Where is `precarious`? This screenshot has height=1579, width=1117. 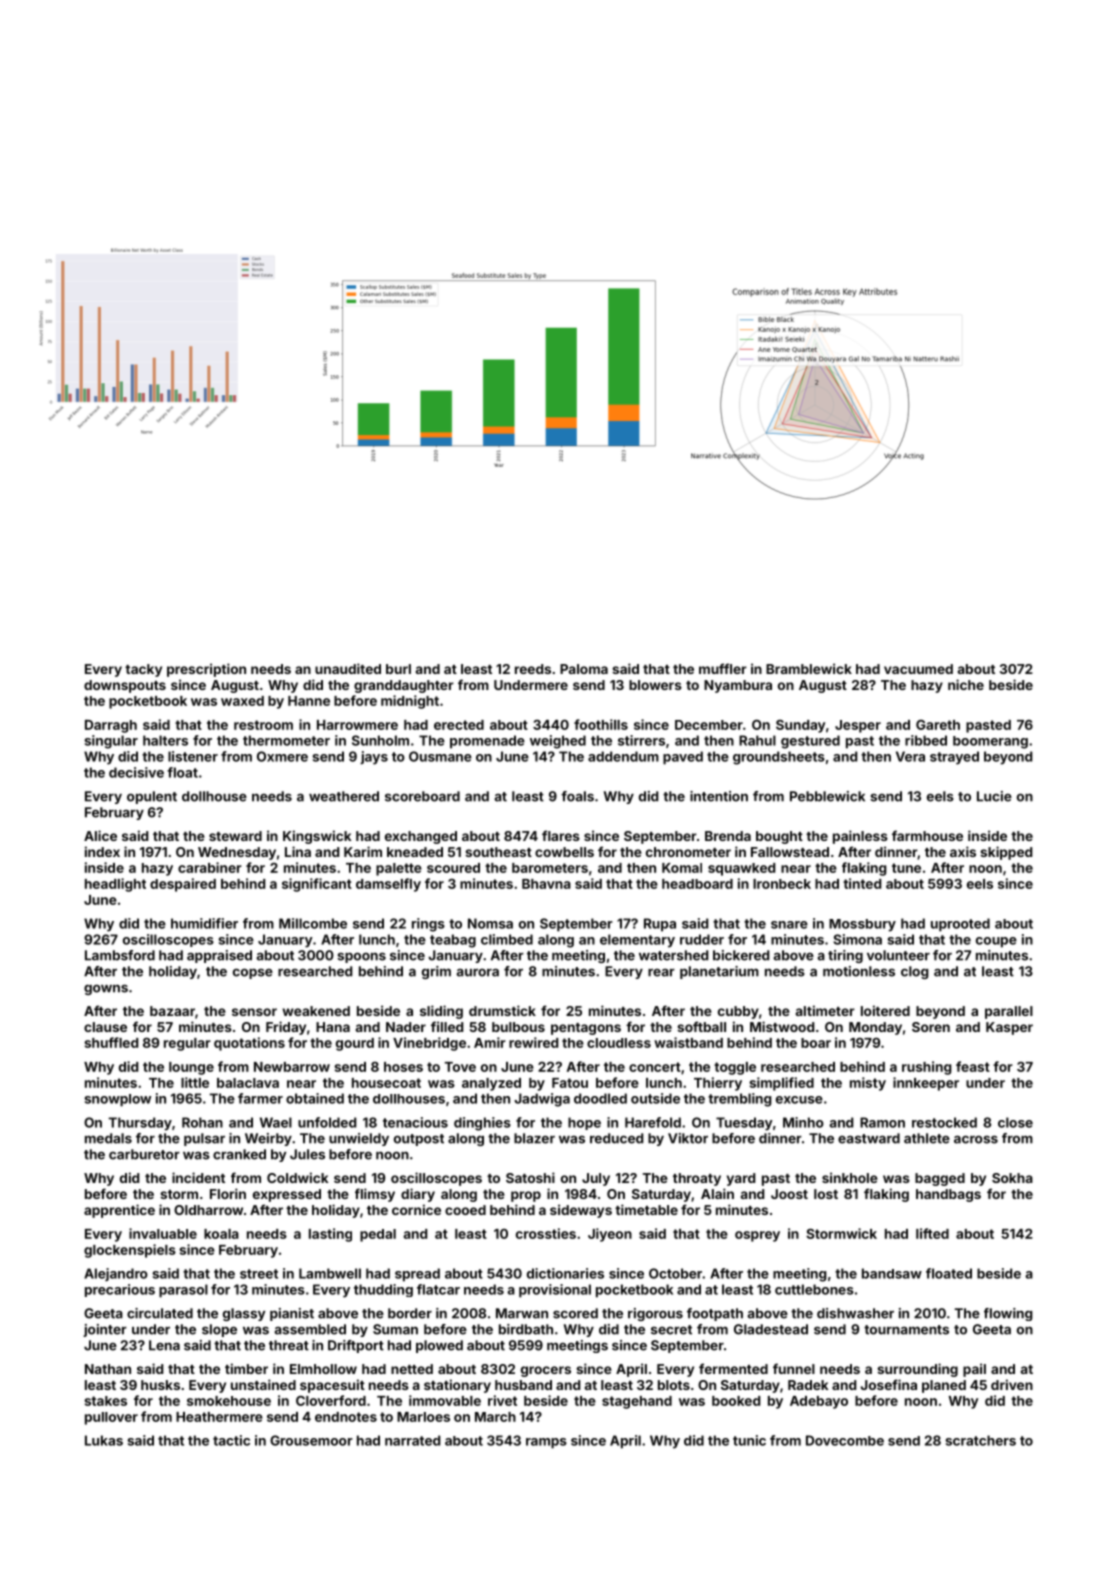 precarious is located at coordinates (120, 1290).
